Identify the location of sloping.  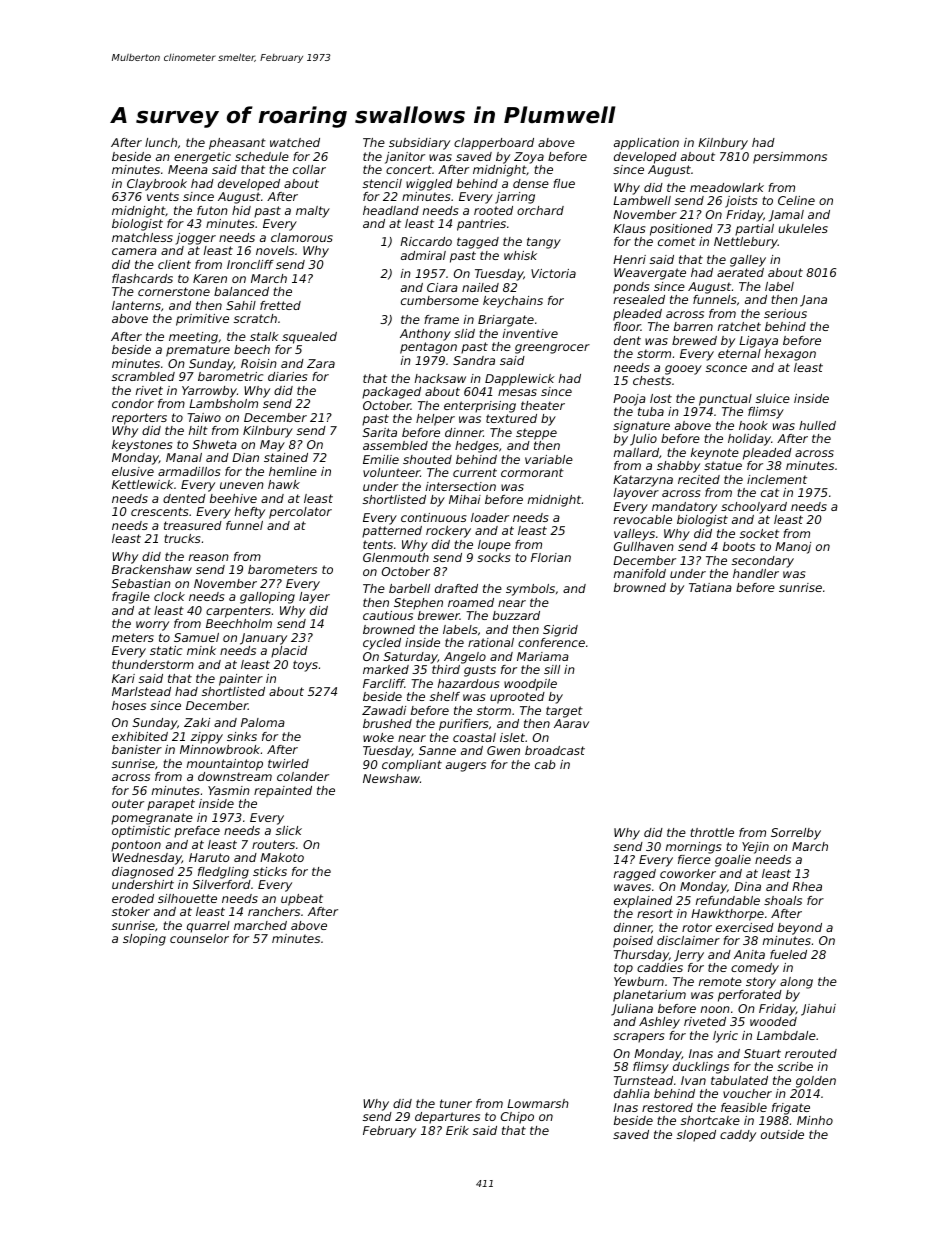
(144, 940).
